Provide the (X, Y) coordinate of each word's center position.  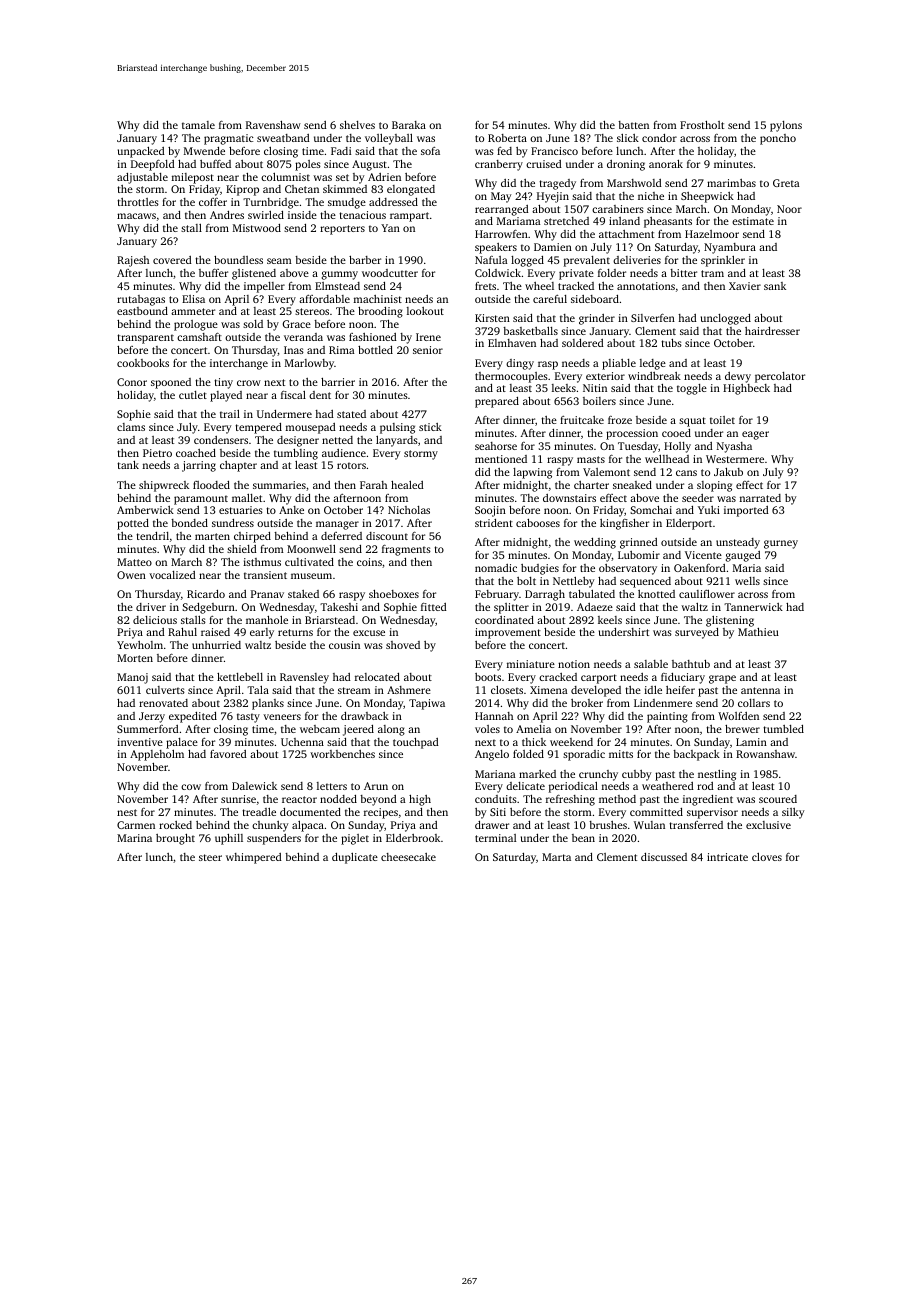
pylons (786, 126)
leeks (564, 388)
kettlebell (240, 677)
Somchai (651, 510)
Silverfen (653, 318)
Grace (297, 324)
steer (210, 857)
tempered (258, 428)
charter (591, 485)
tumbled (783, 729)
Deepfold (153, 165)
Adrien (384, 177)
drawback (365, 716)
